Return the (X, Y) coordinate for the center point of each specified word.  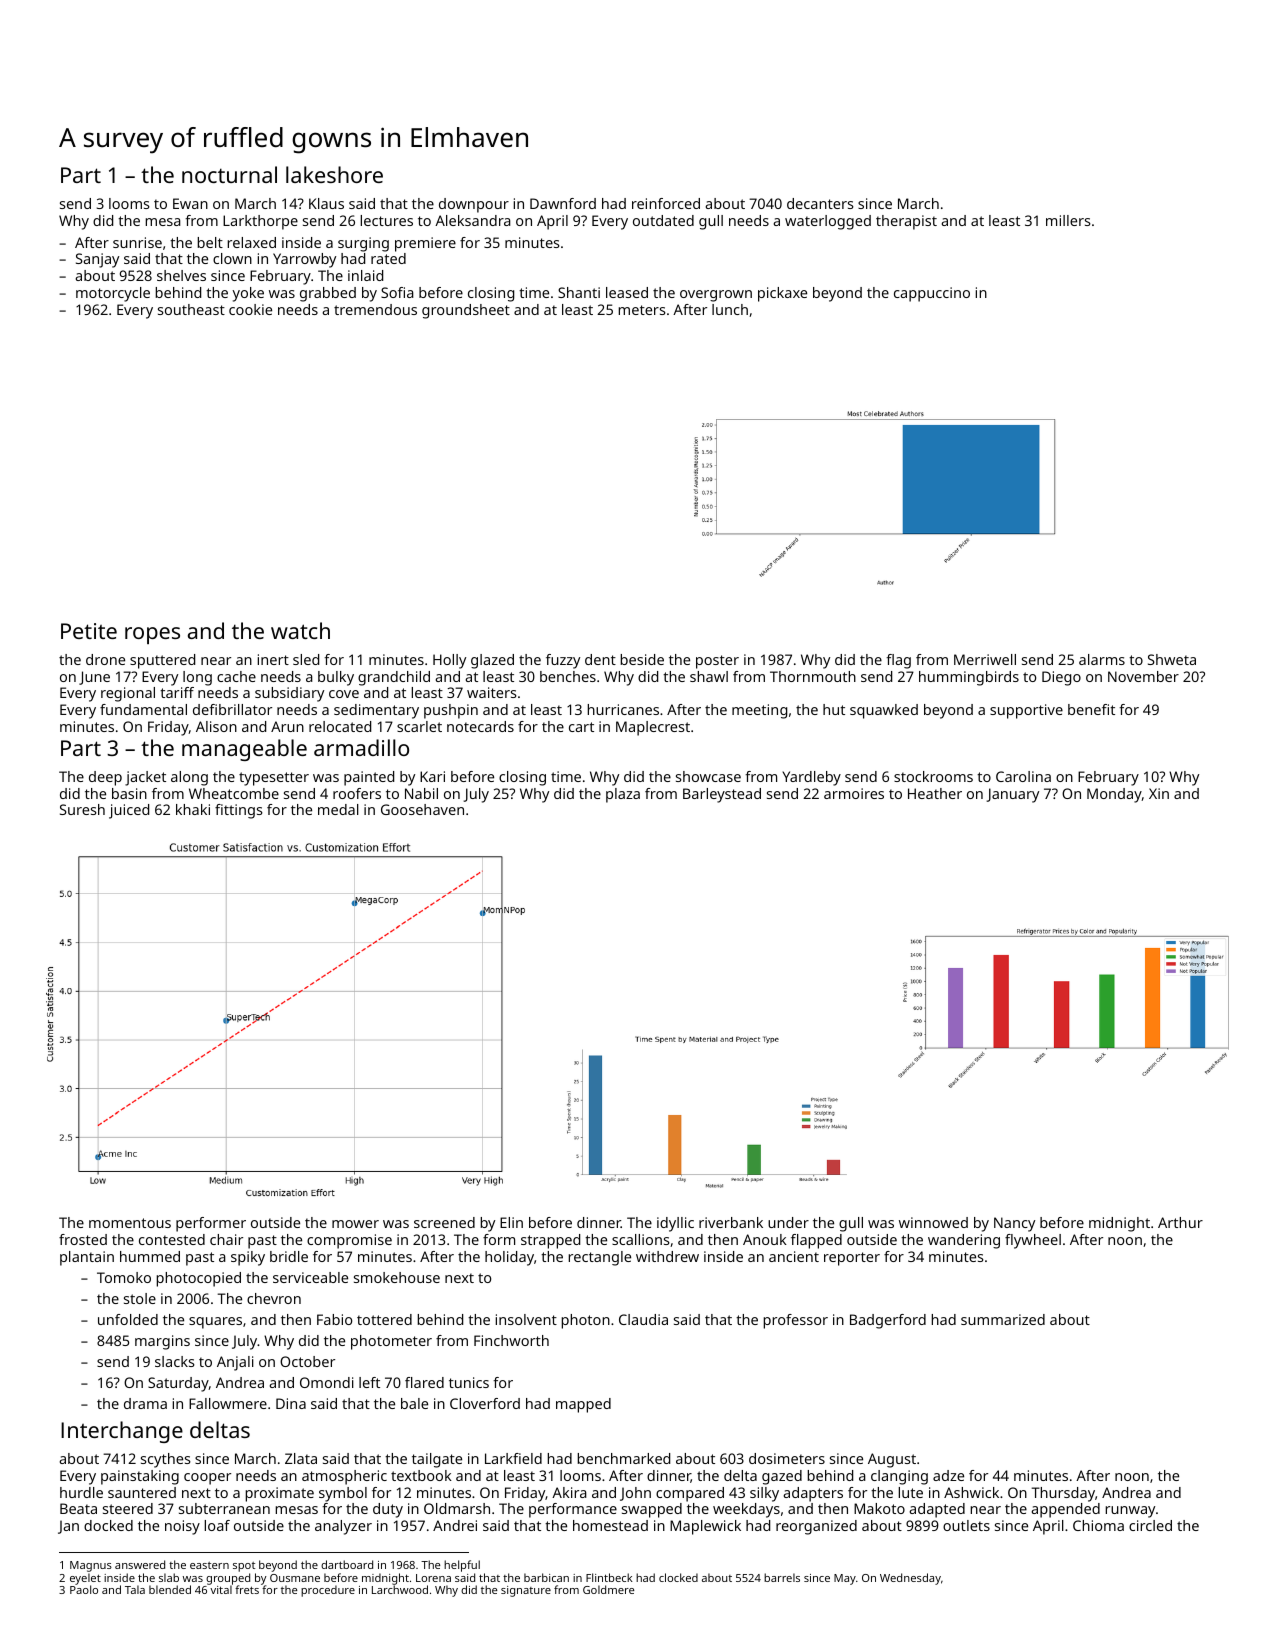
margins (162, 1342)
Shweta (1172, 659)
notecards (480, 726)
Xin (1159, 793)
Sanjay (97, 260)
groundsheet (466, 311)
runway (1130, 1512)
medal (338, 809)
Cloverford (485, 1403)
